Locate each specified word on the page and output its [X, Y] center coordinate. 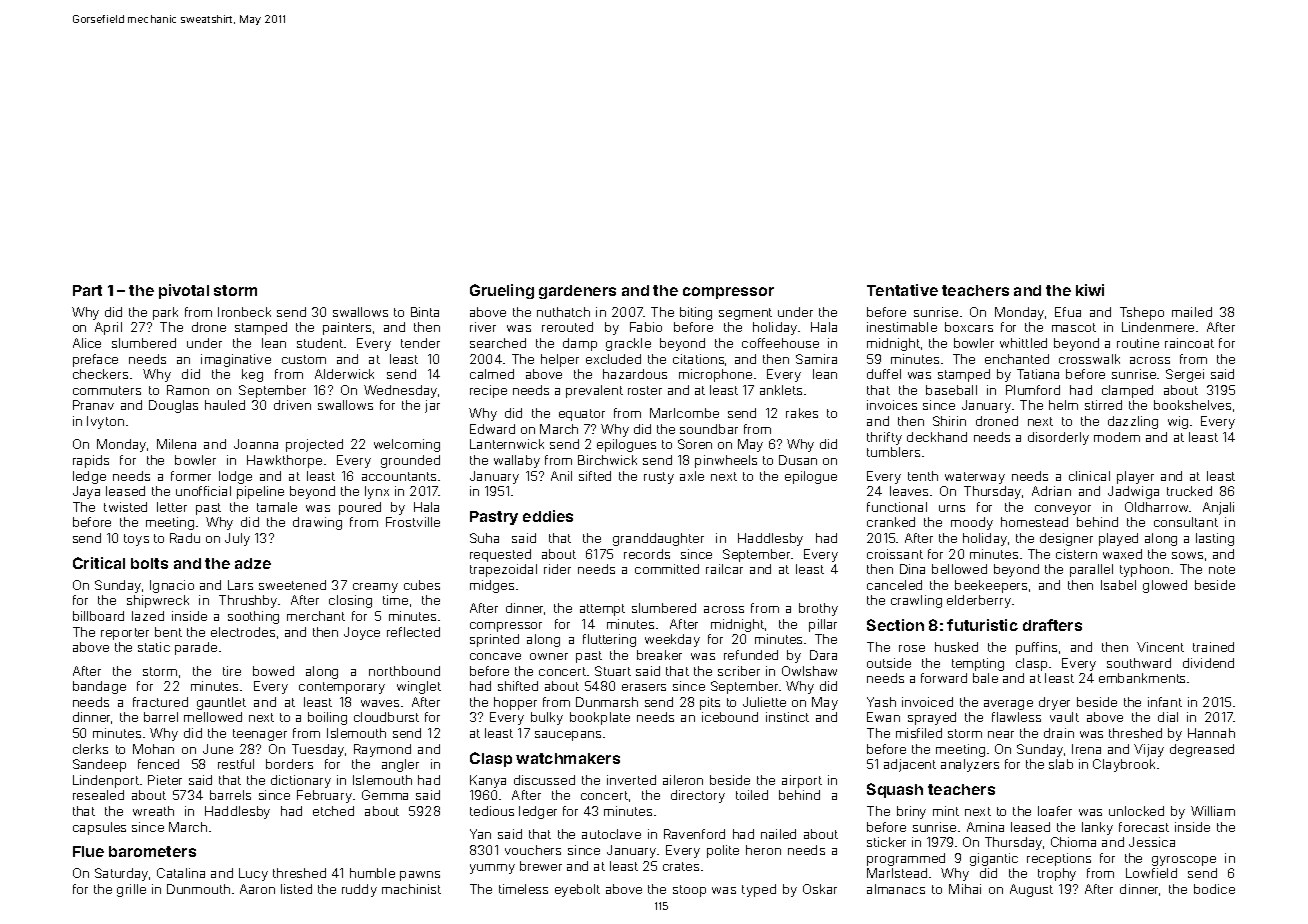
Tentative [902, 290]
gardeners [577, 292]
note [1222, 569]
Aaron [257, 889]
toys [136, 540]
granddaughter [658, 539]
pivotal [184, 291]
